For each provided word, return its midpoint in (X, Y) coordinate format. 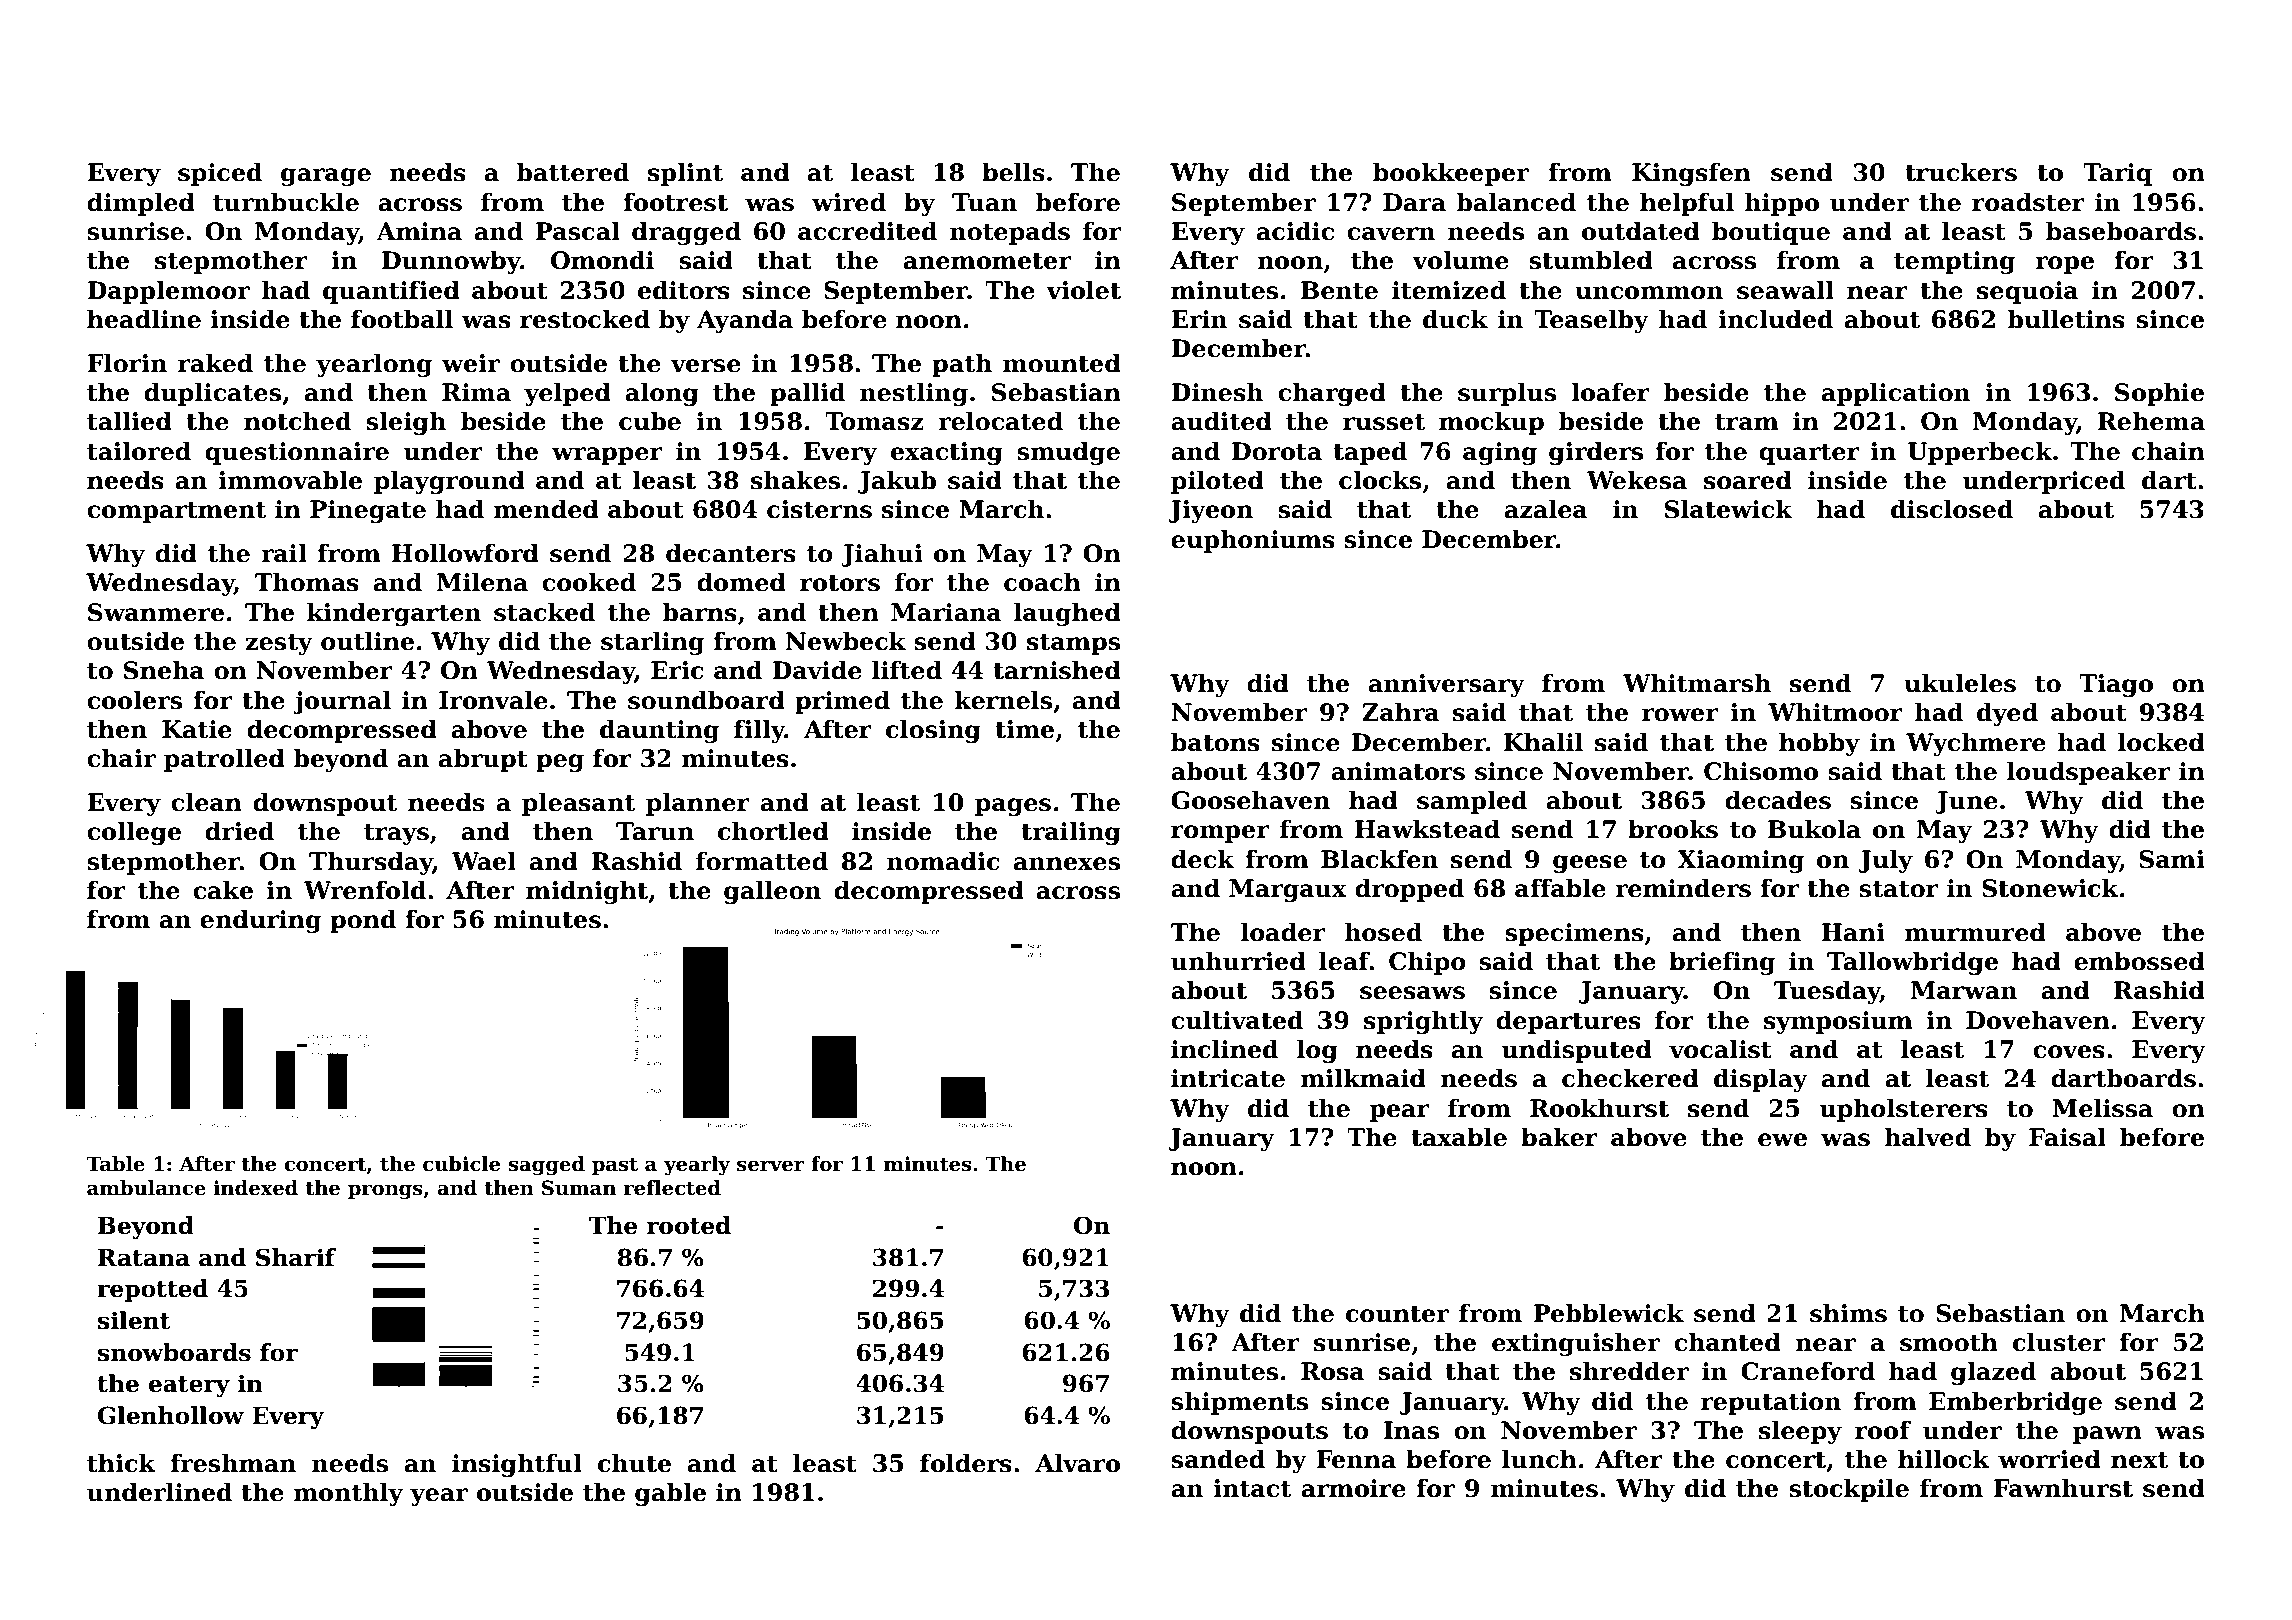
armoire (1353, 1488)
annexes (1067, 864)
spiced (220, 174)
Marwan (1964, 990)
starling (652, 643)
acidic (1295, 231)
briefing (1722, 963)
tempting (1954, 262)
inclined (1224, 1049)
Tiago (2116, 685)
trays (396, 834)
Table (116, 1164)
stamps (1073, 644)
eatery (189, 1386)
